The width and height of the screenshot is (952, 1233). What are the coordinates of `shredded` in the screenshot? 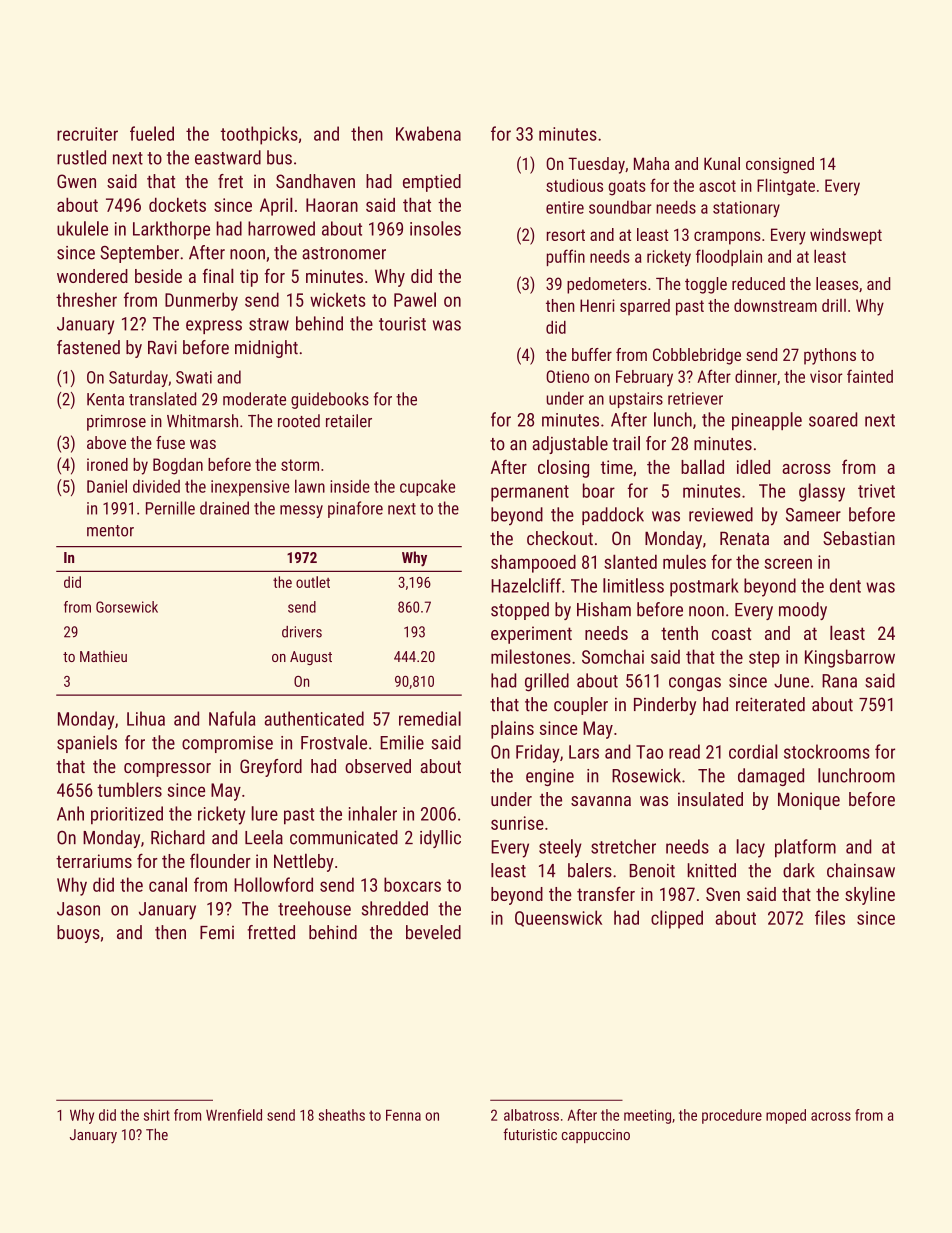 It's located at (395, 908).
